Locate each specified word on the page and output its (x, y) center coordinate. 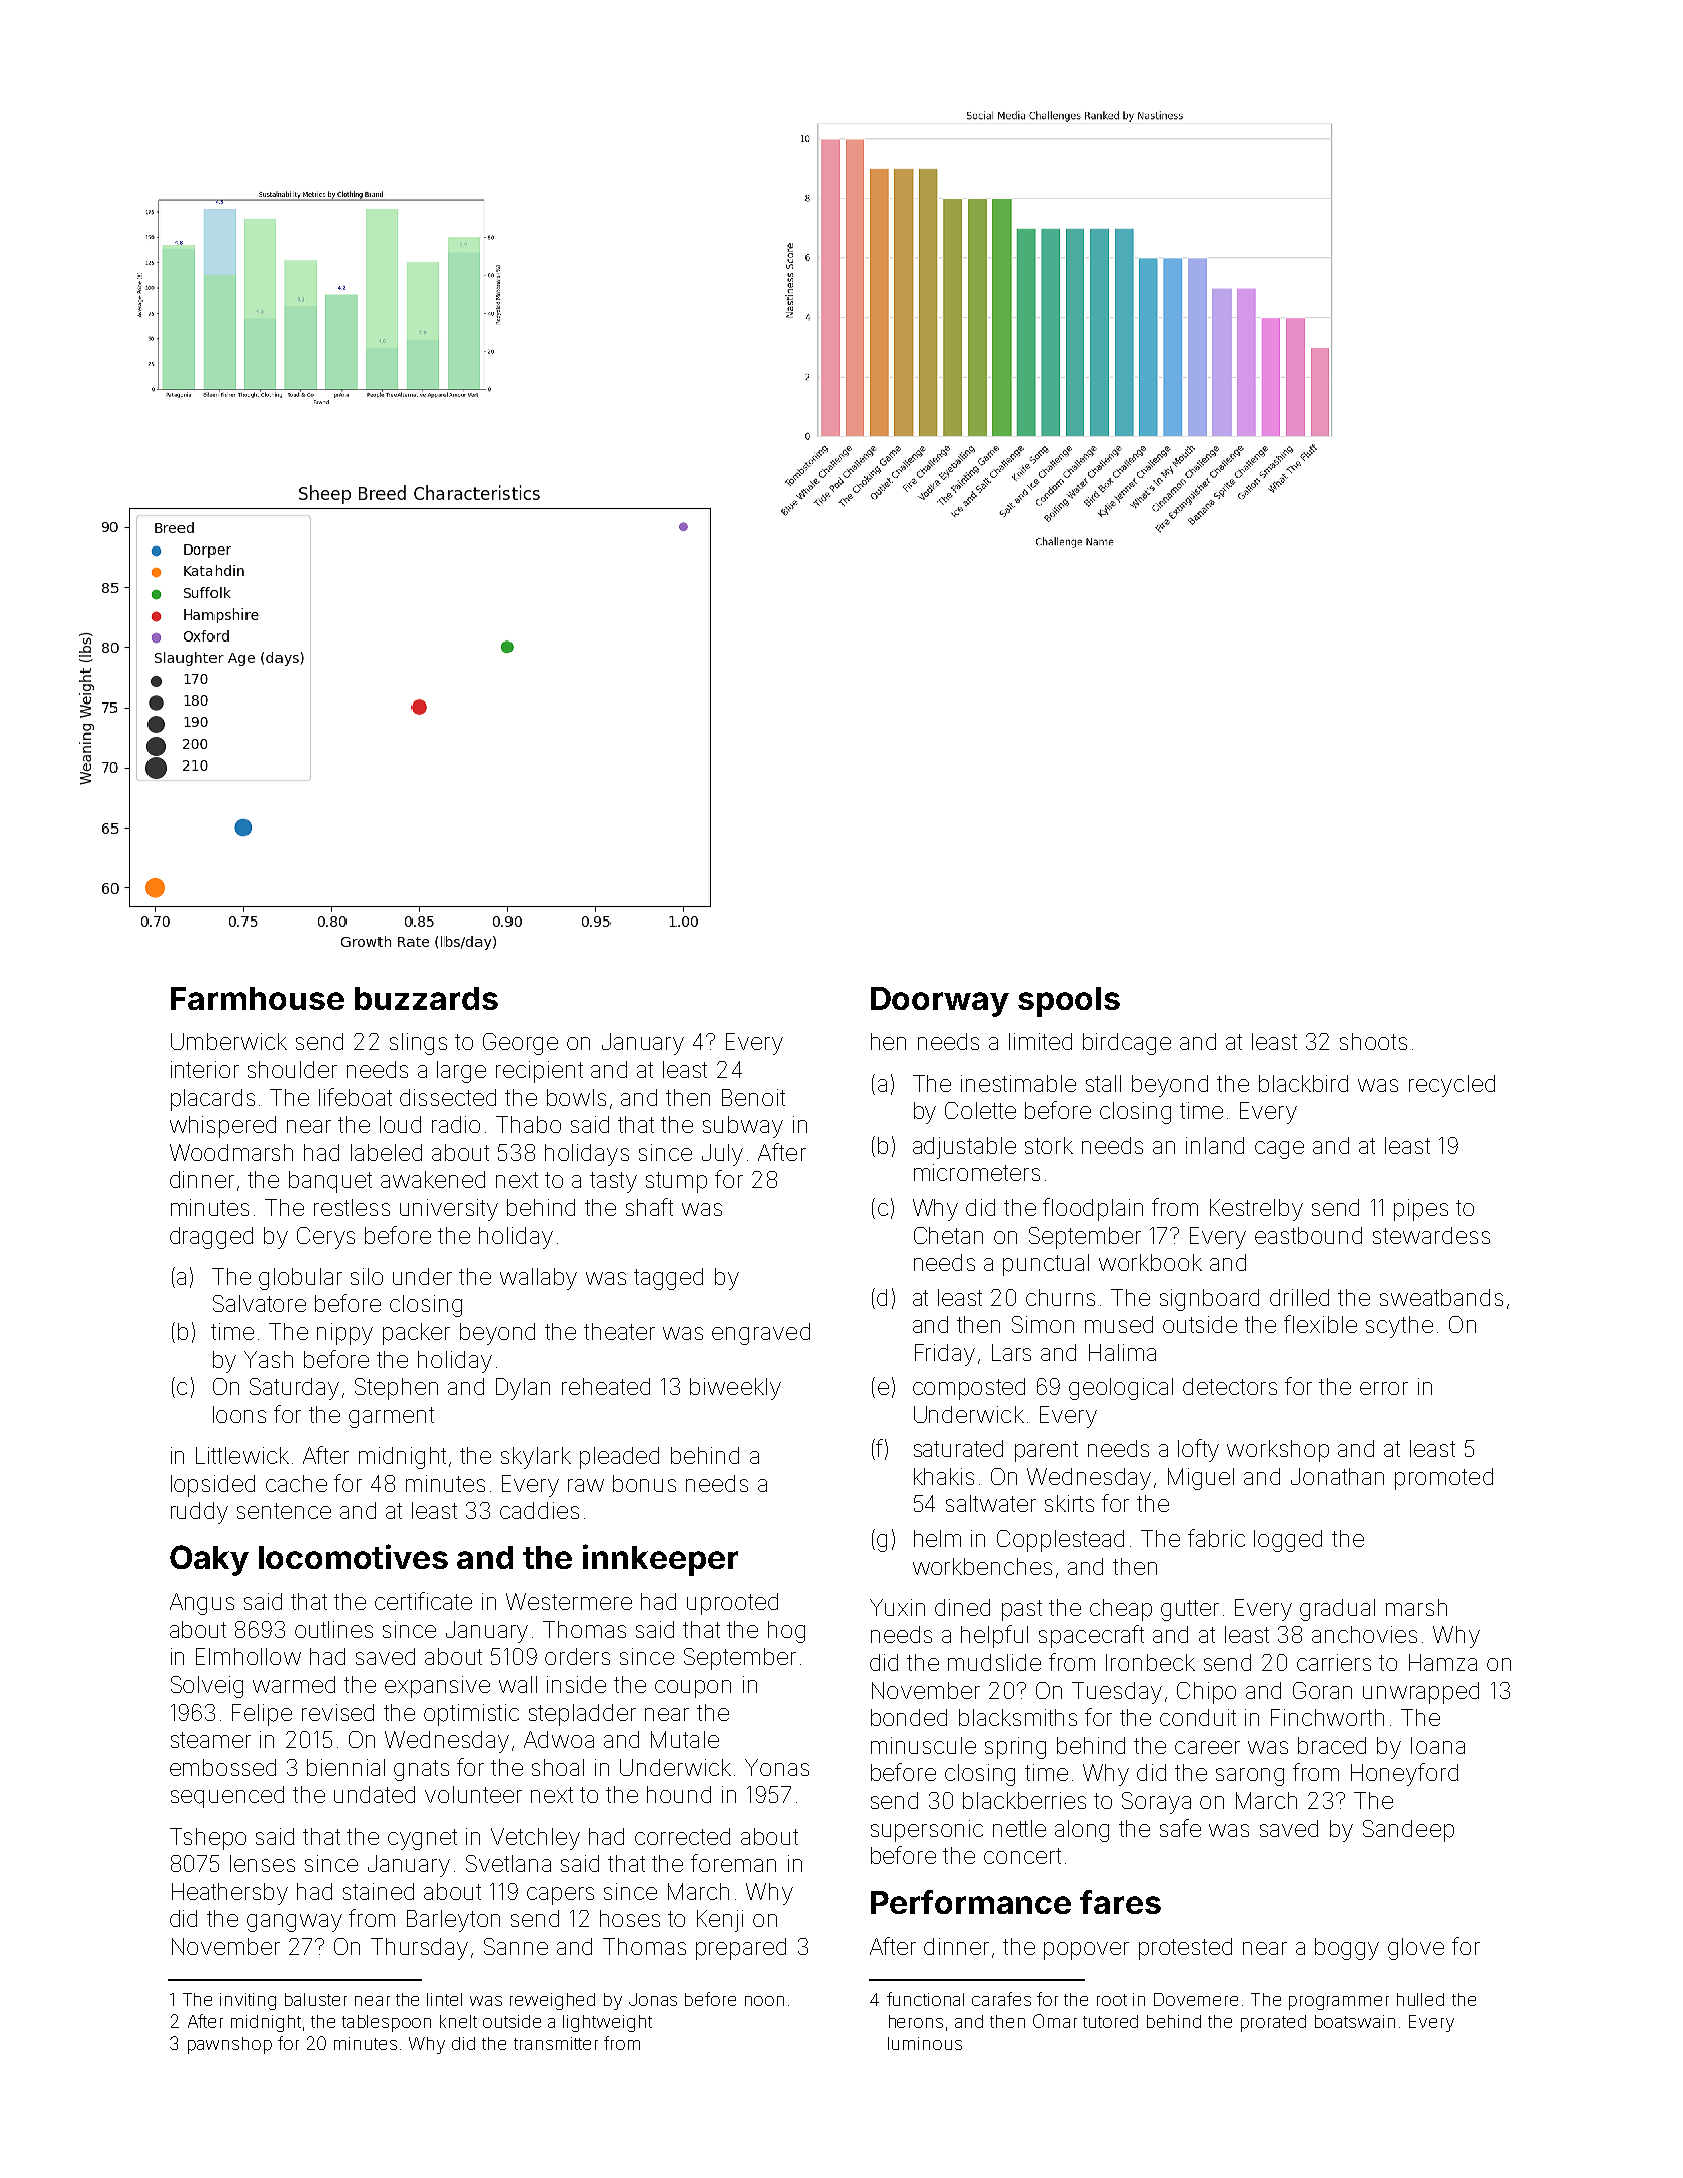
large (461, 1072)
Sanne (516, 1946)
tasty (613, 1182)
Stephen (396, 1389)
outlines (334, 1629)
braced (1332, 1745)
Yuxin (897, 1607)
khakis (944, 1476)
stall (1103, 1083)
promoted (1444, 1479)
